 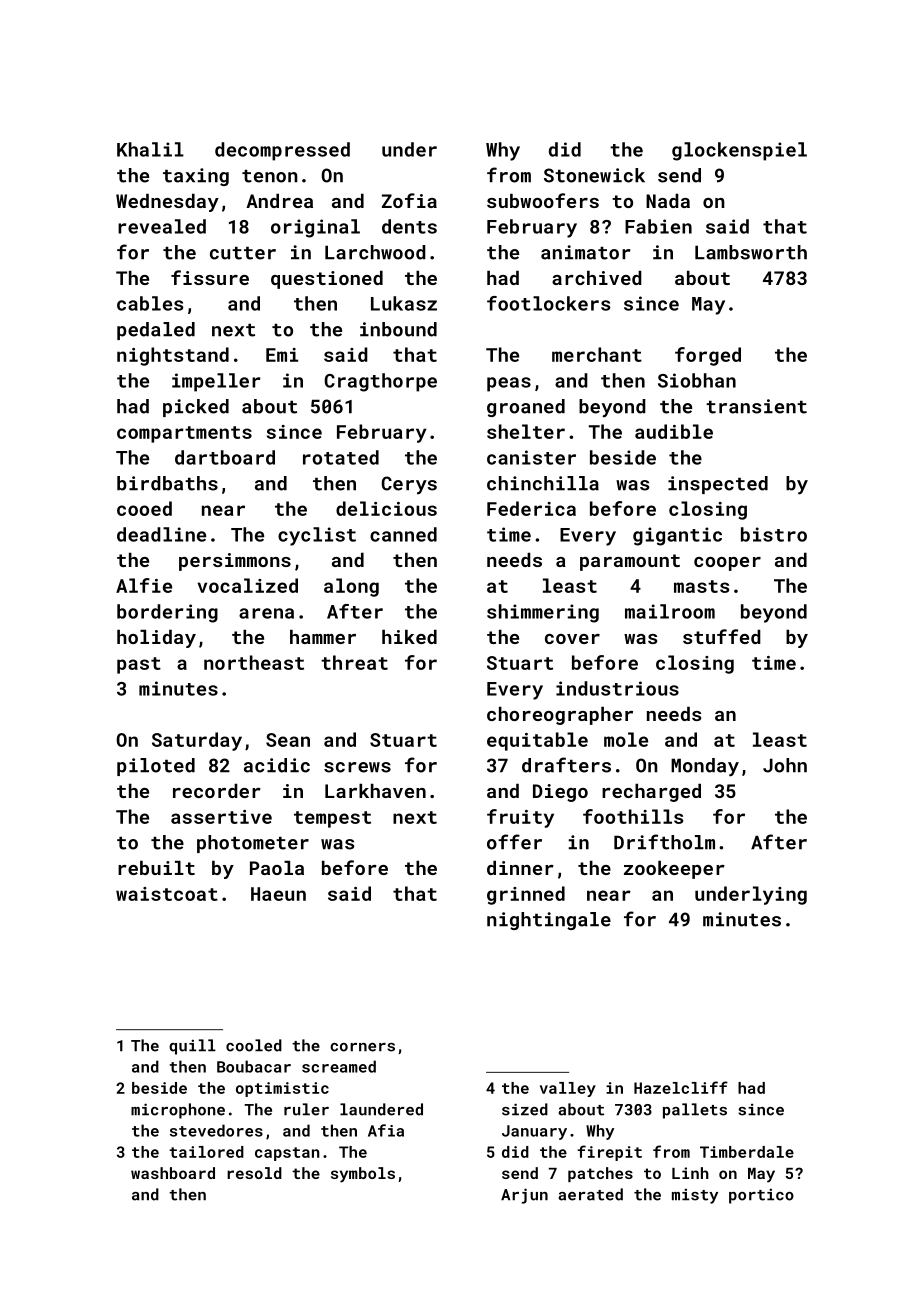 What do you see at coordinates (722, 636) in the image?
I see `stuffed` at bounding box center [722, 636].
